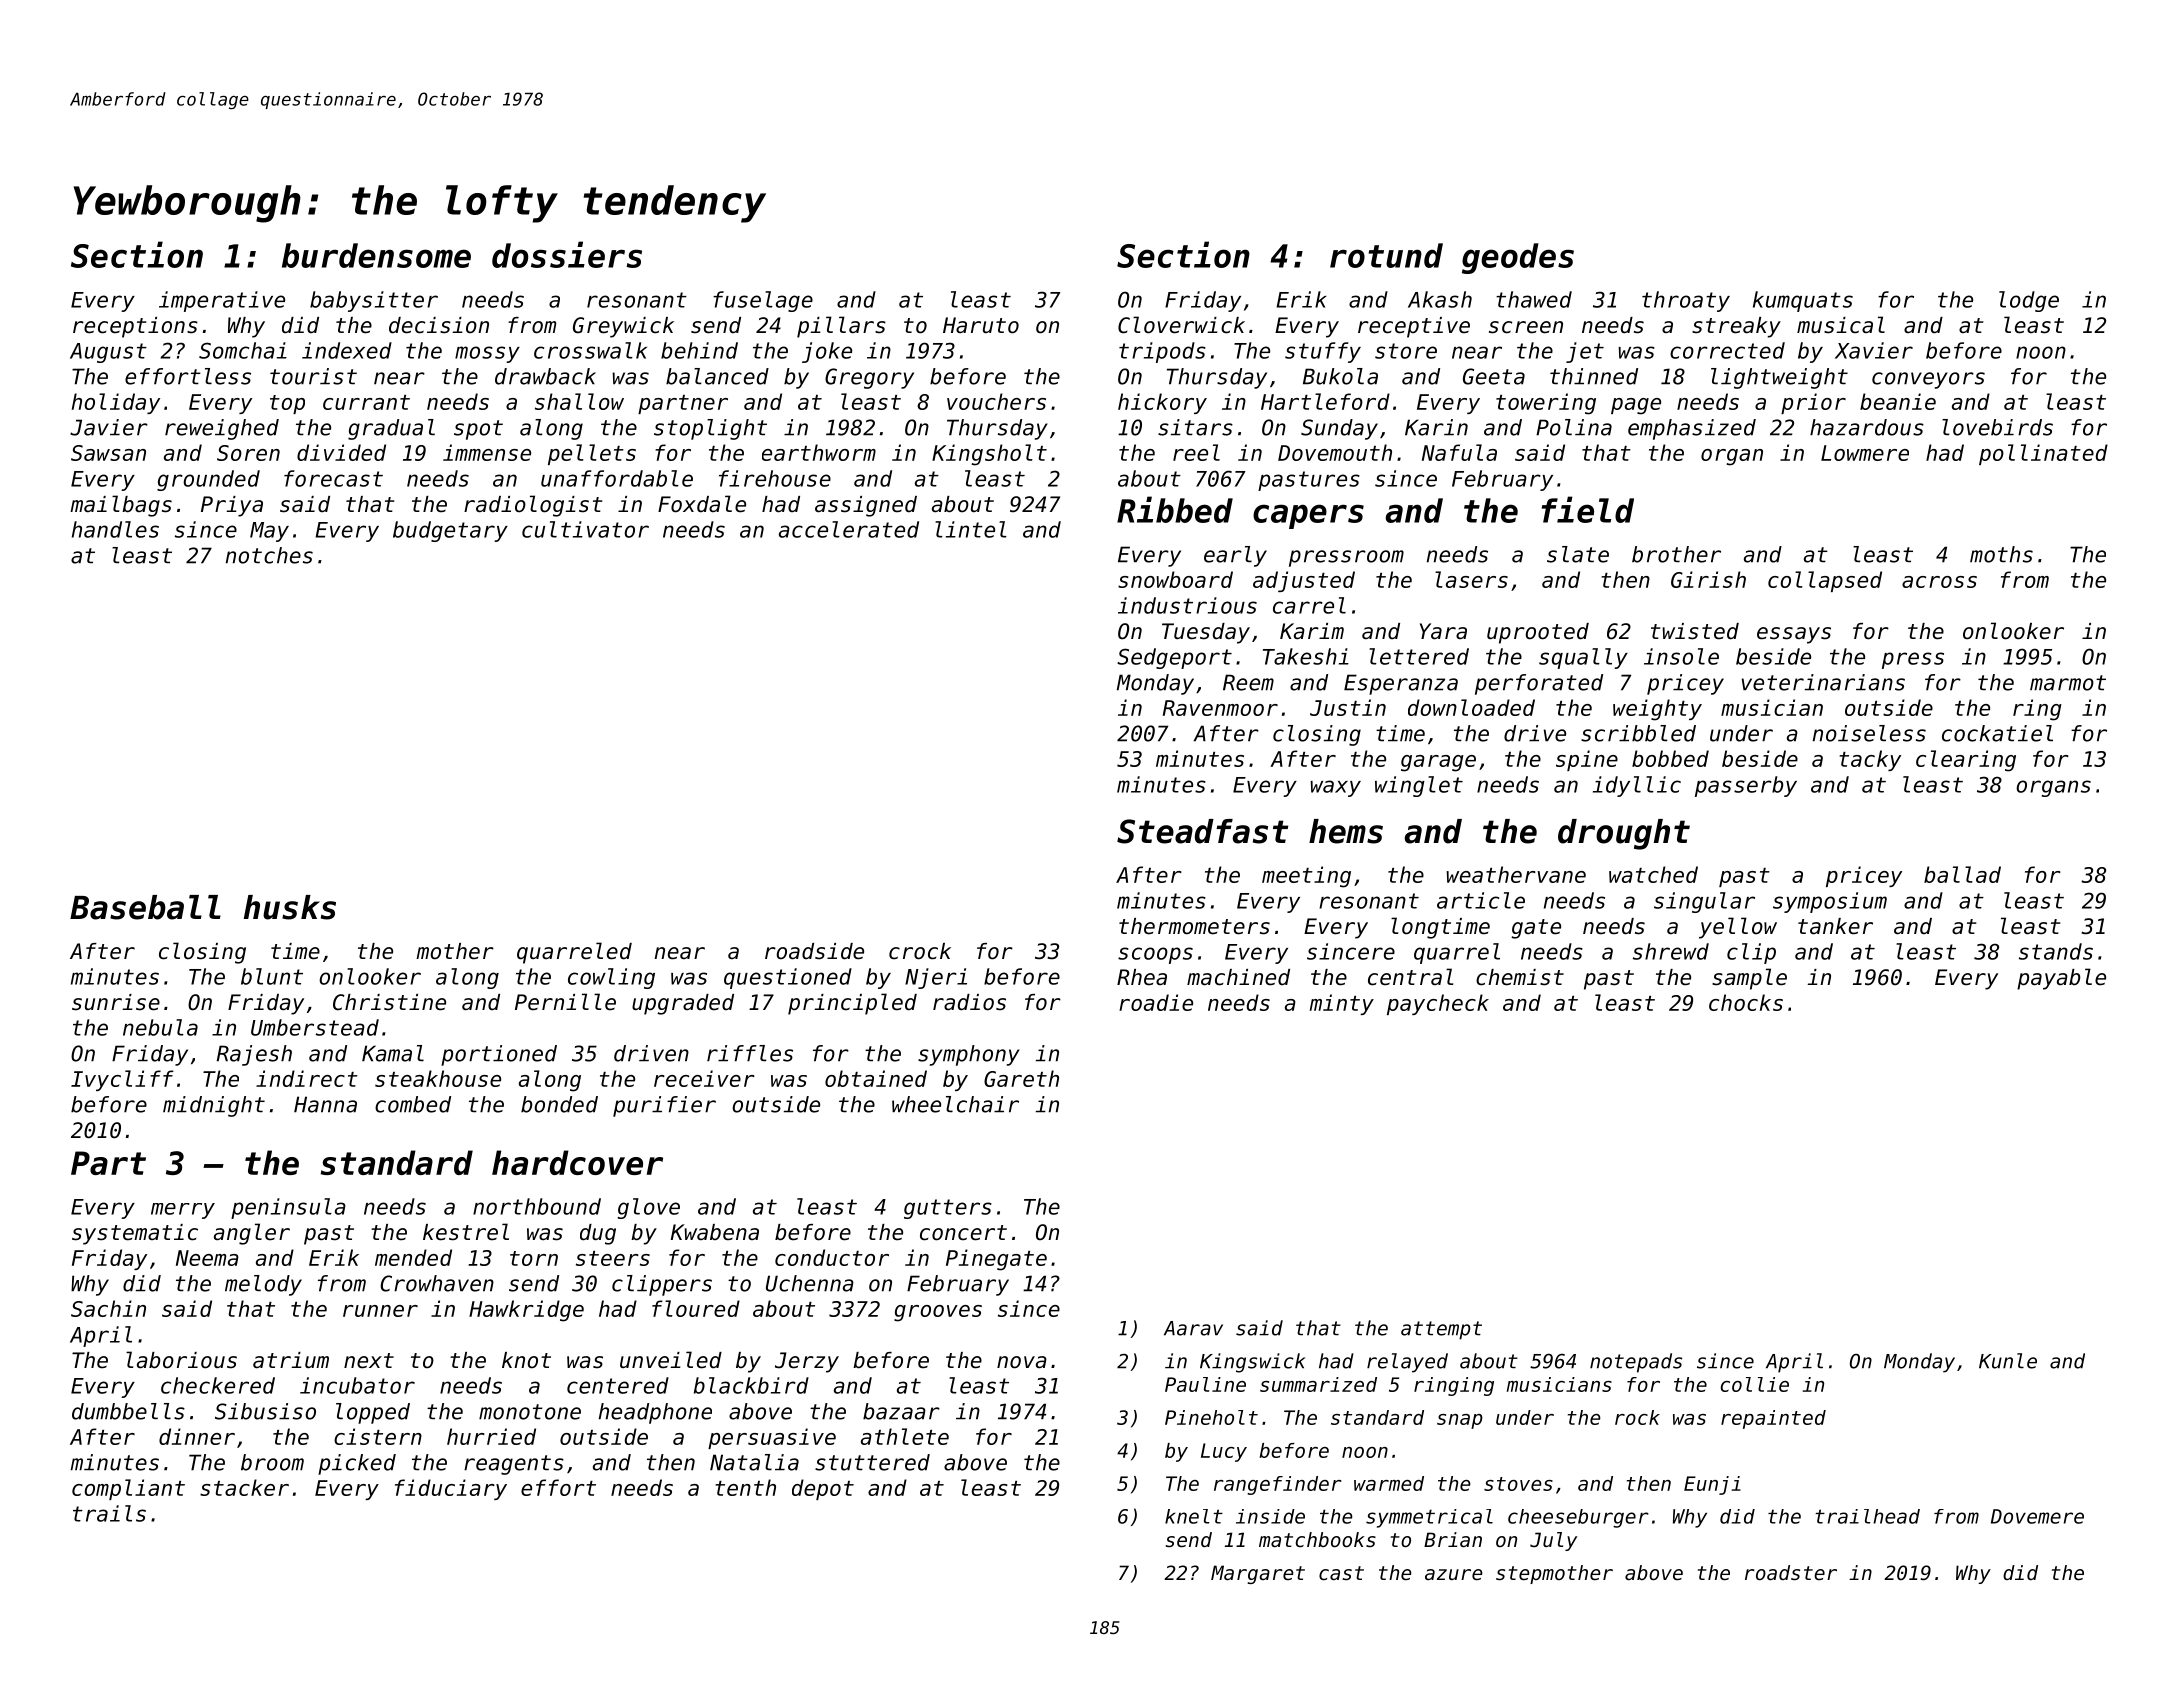 This page has height=1683, width=2178. I want to click on Steadfast, so click(1202, 831).
